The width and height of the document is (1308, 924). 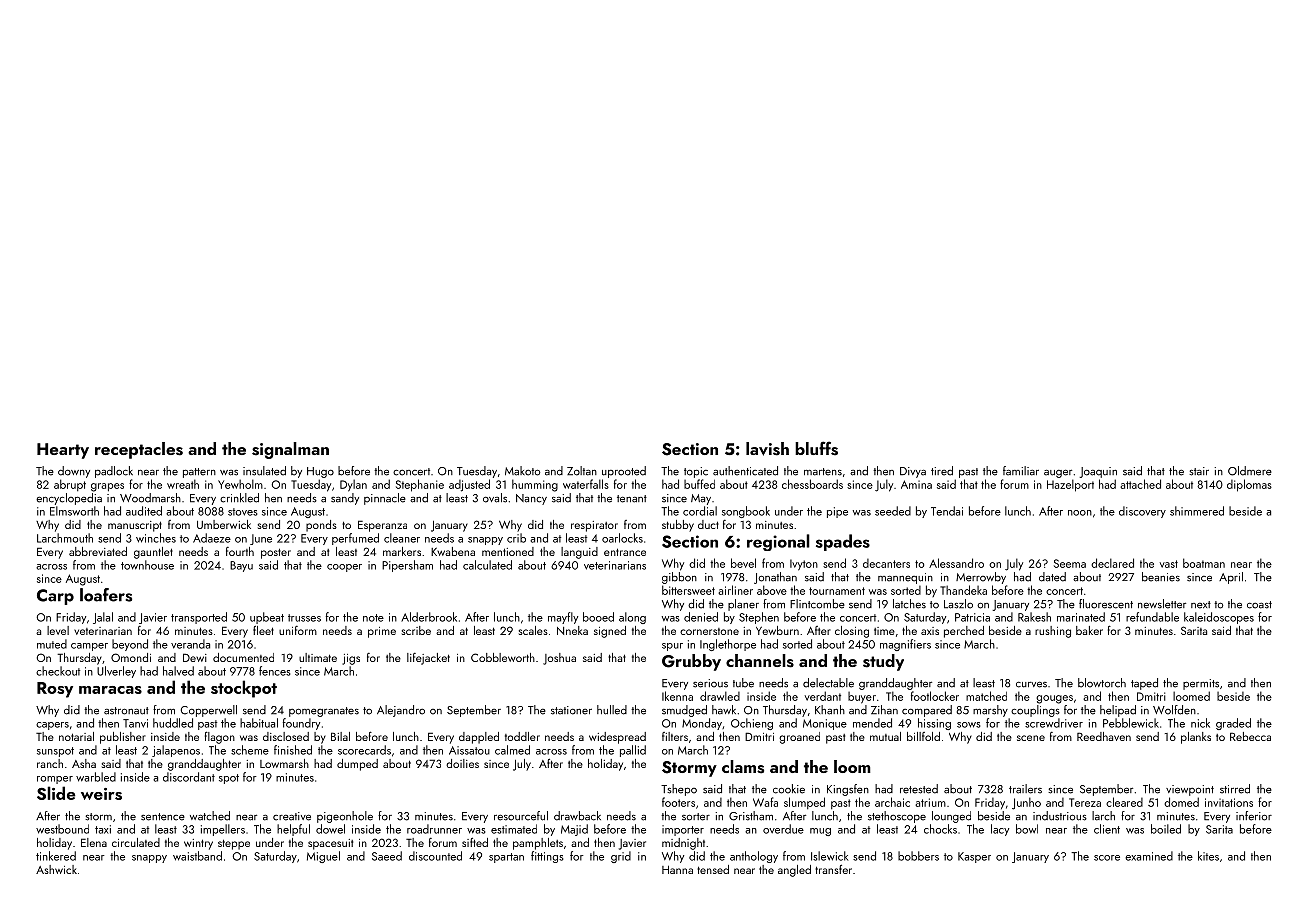 What do you see at coordinates (1250, 471) in the document?
I see `Oldmere` at bounding box center [1250, 471].
